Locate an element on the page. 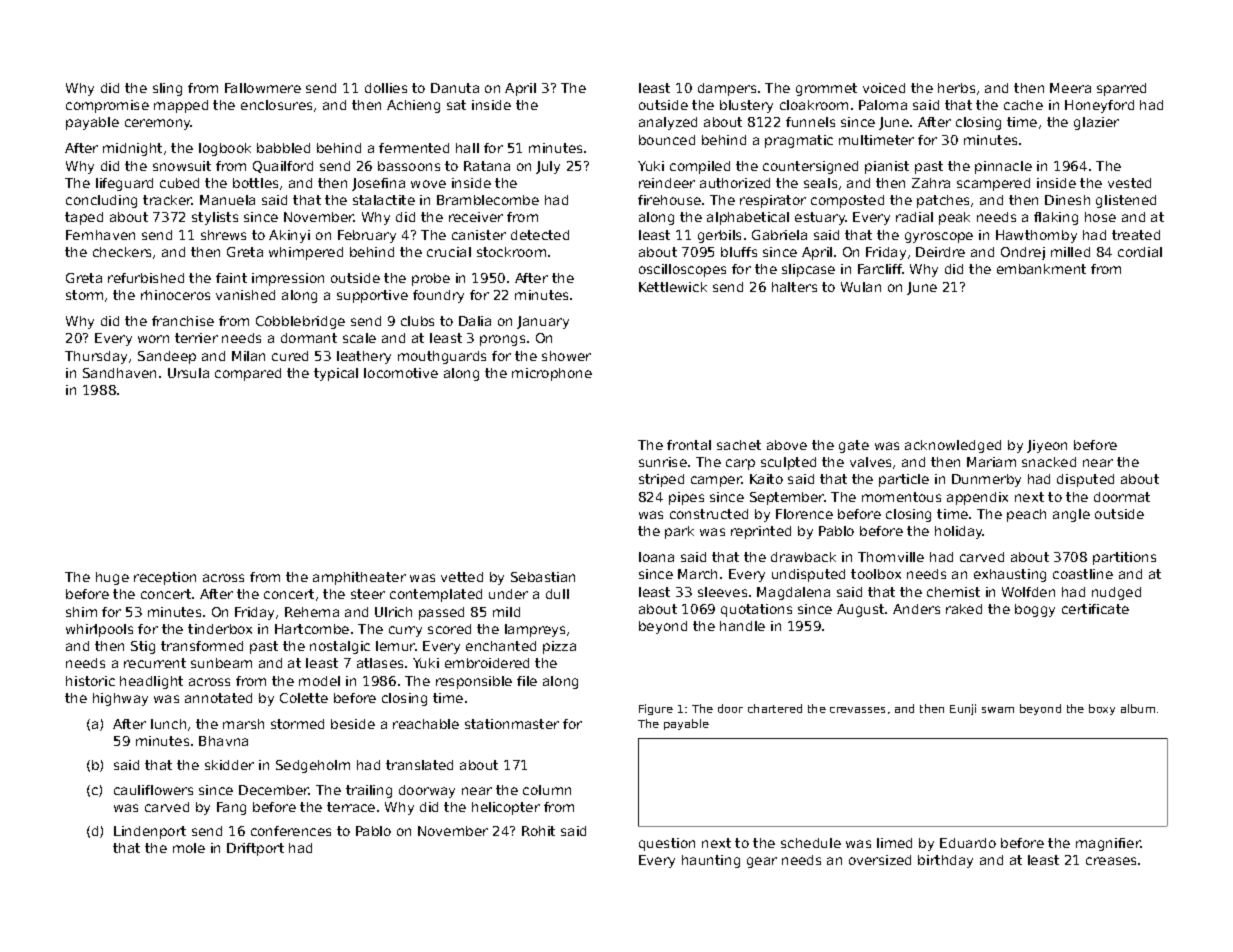 This page has width=1233, height=952. headlight is located at coordinates (151, 682).
